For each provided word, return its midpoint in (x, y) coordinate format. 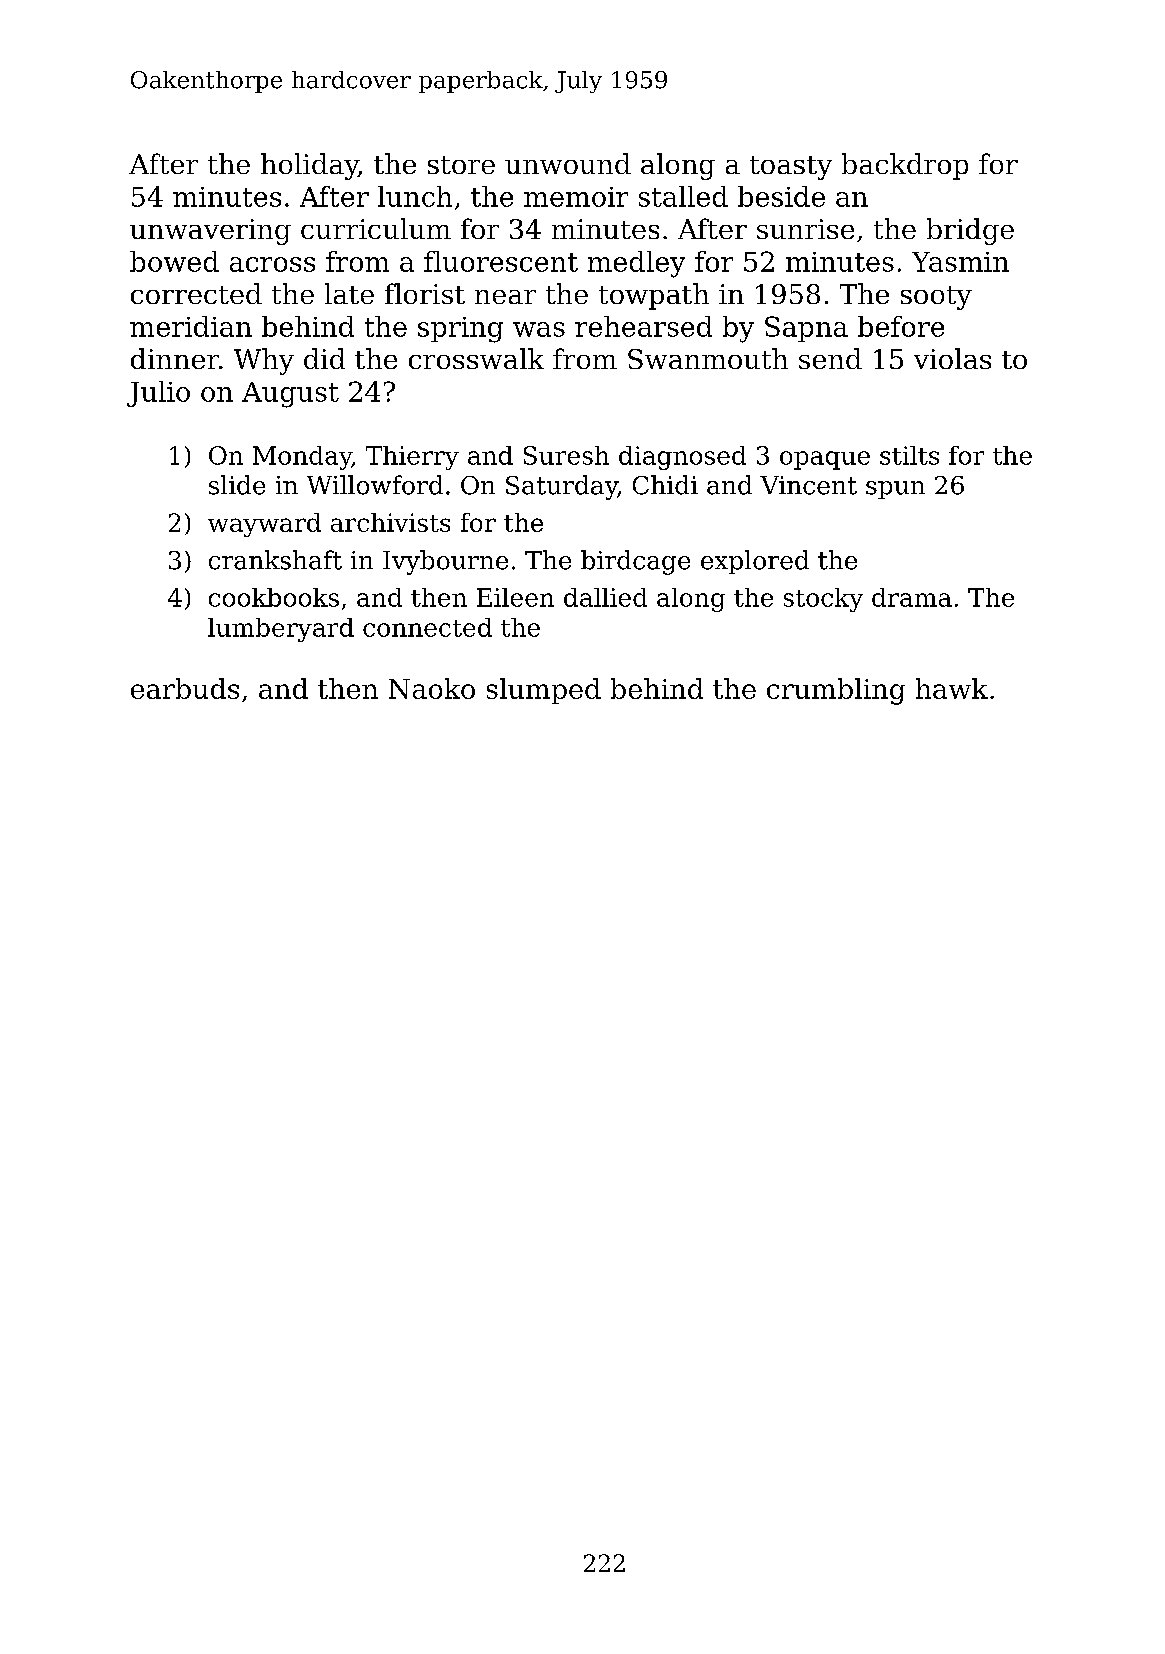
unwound (568, 163)
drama (912, 597)
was (539, 329)
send (830, 358)
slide (237, 485)
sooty (936, 298)
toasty (791, 168)
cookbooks (274, 597)
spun (895, 490)
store (461, 165)
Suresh (566, 455)
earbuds (185, 688)
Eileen (515, 597)
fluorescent (501, 261)
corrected (196, 293)
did (324, 358)
